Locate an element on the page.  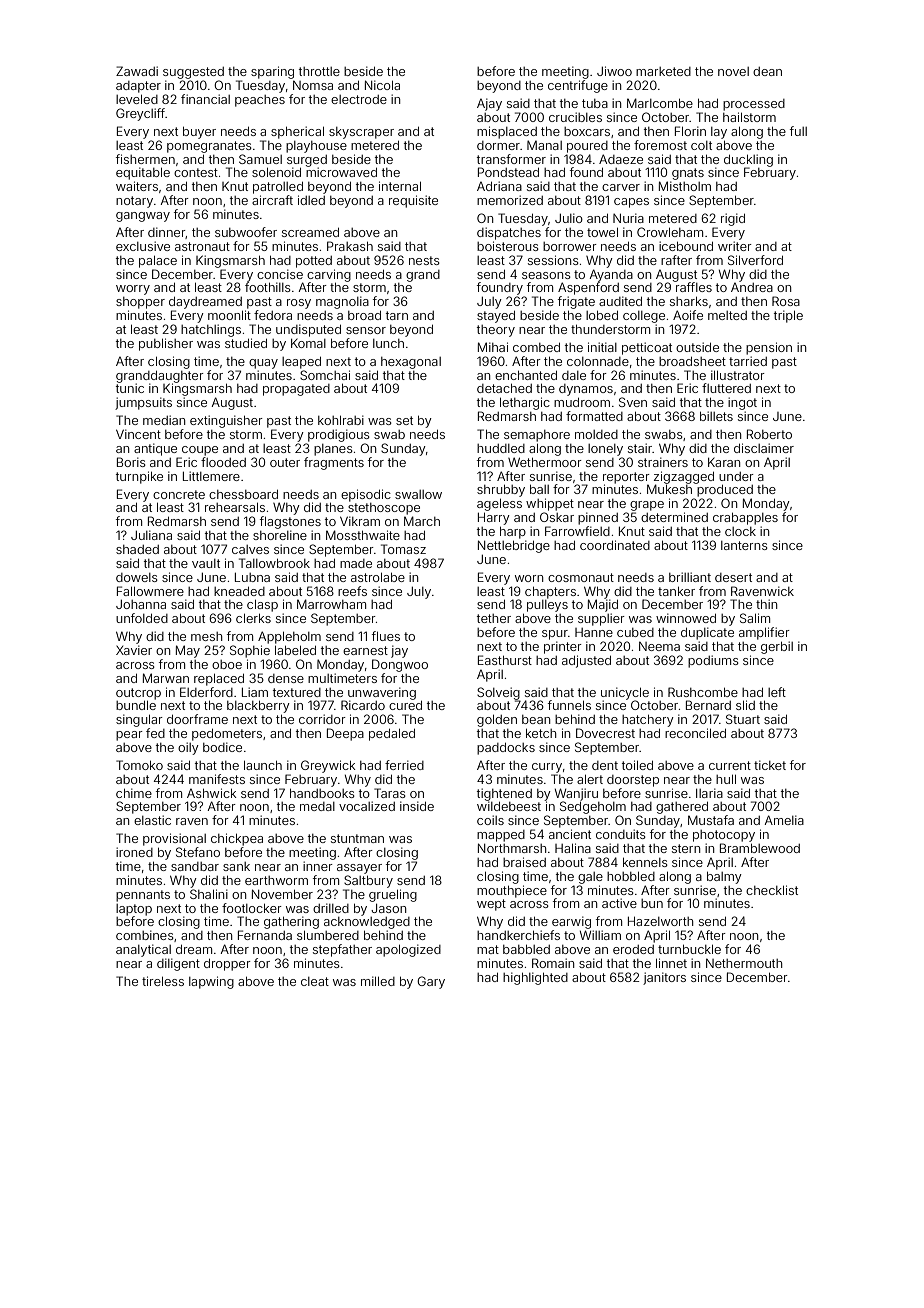
internal is located at coordinates (400, 186).
